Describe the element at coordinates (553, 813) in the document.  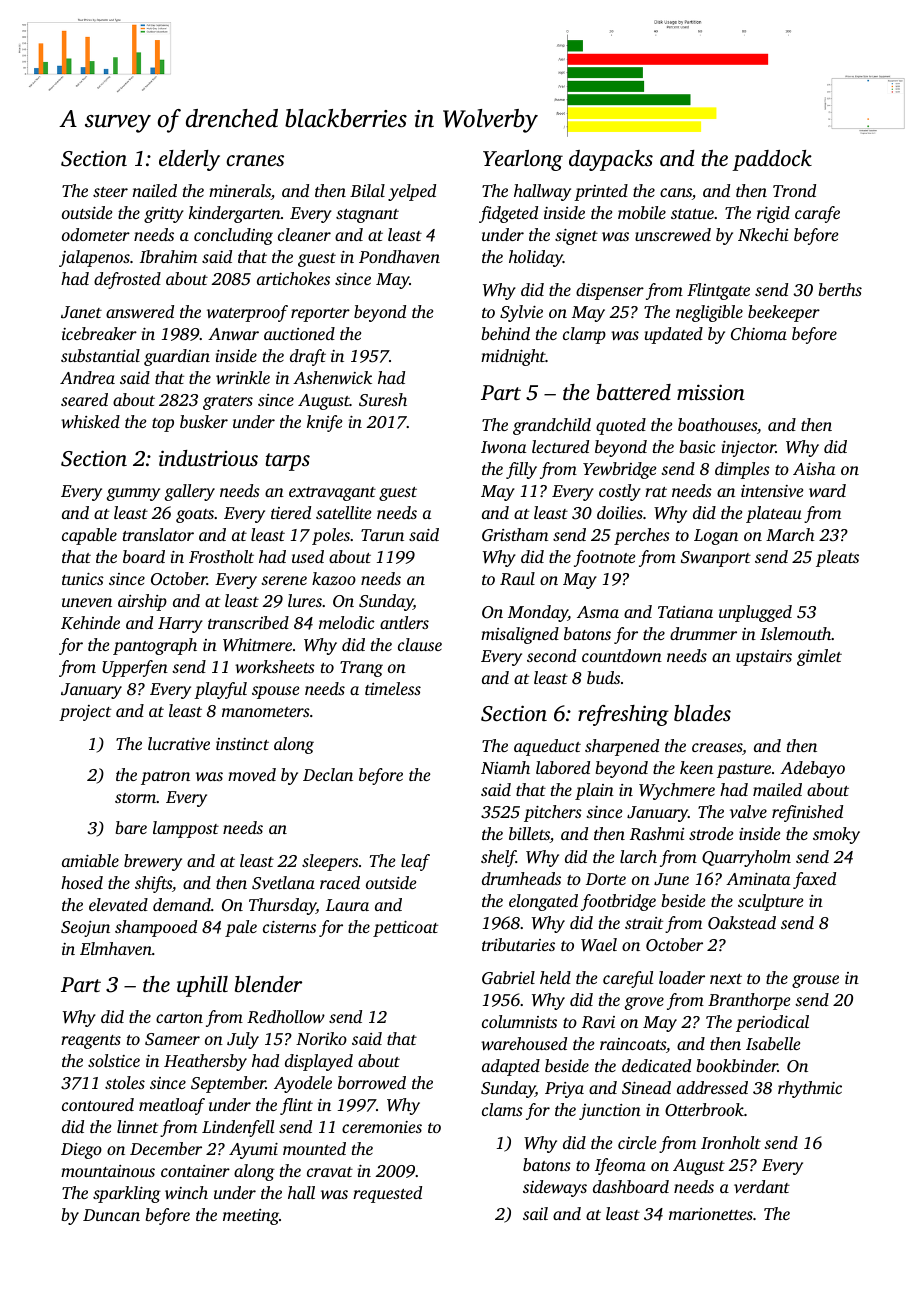
I see `pitchers` at that location.
